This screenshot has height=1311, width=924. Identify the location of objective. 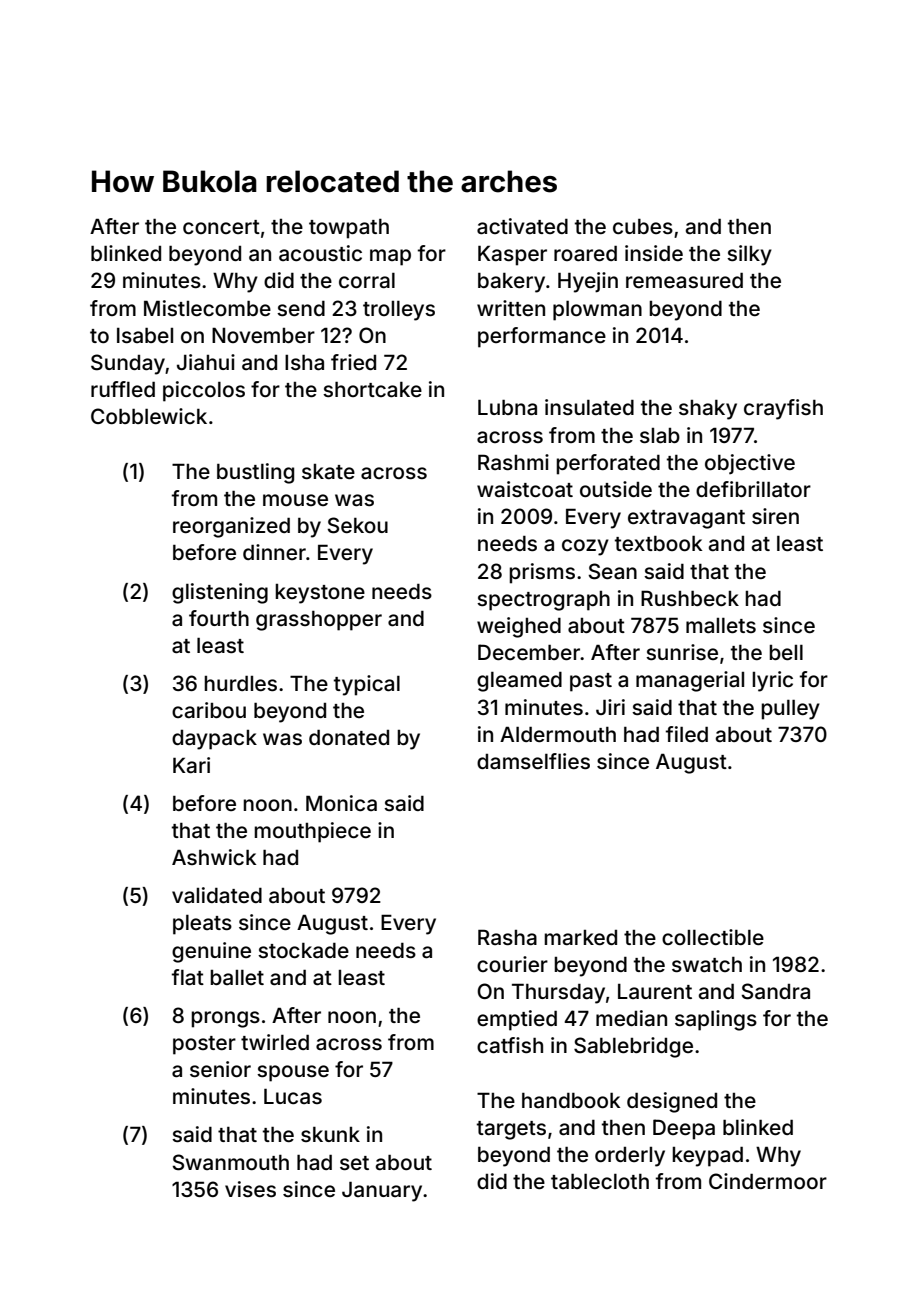
(750, 464).
